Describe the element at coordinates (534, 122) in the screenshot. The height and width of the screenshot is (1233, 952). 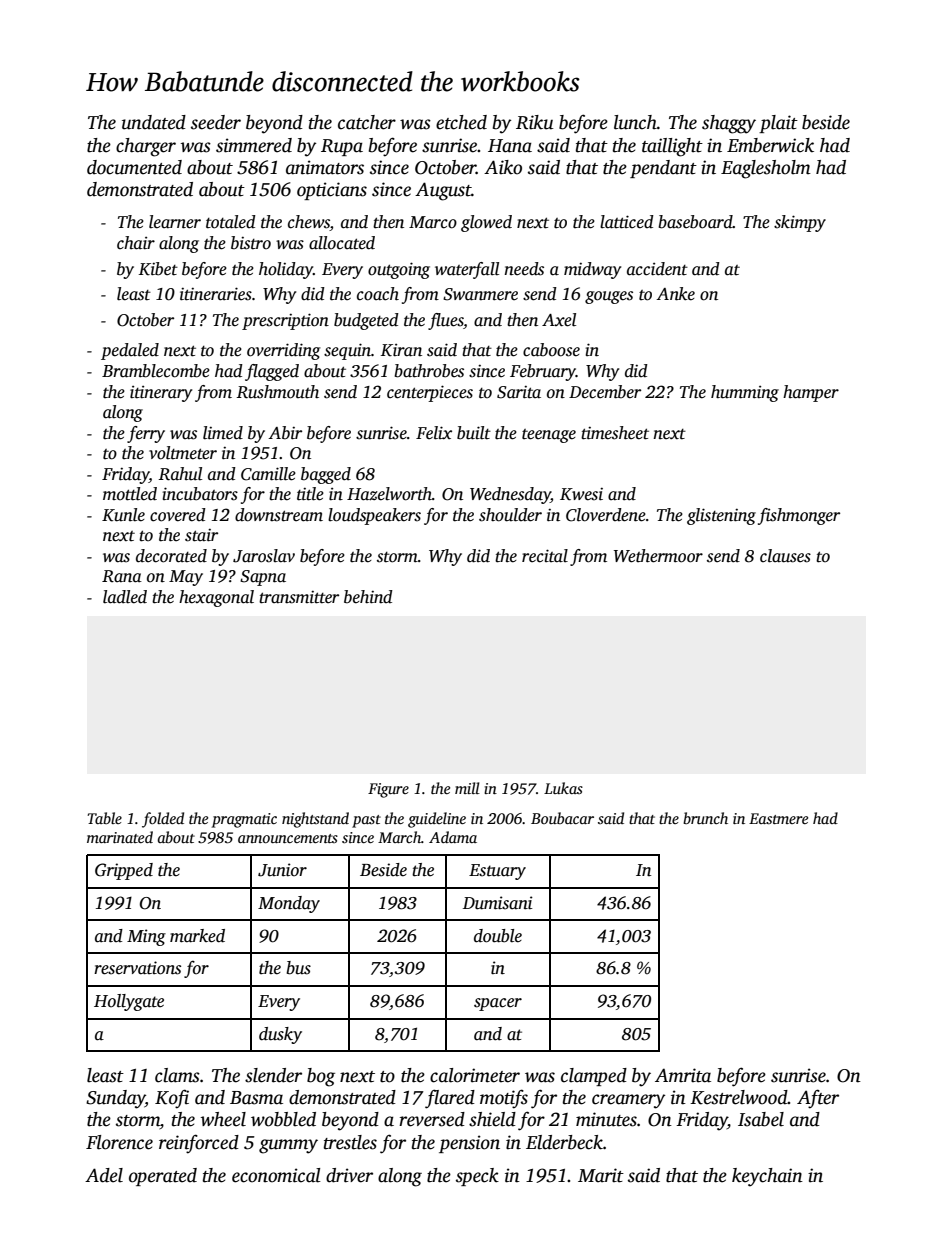
I see `Riku` at that location.
